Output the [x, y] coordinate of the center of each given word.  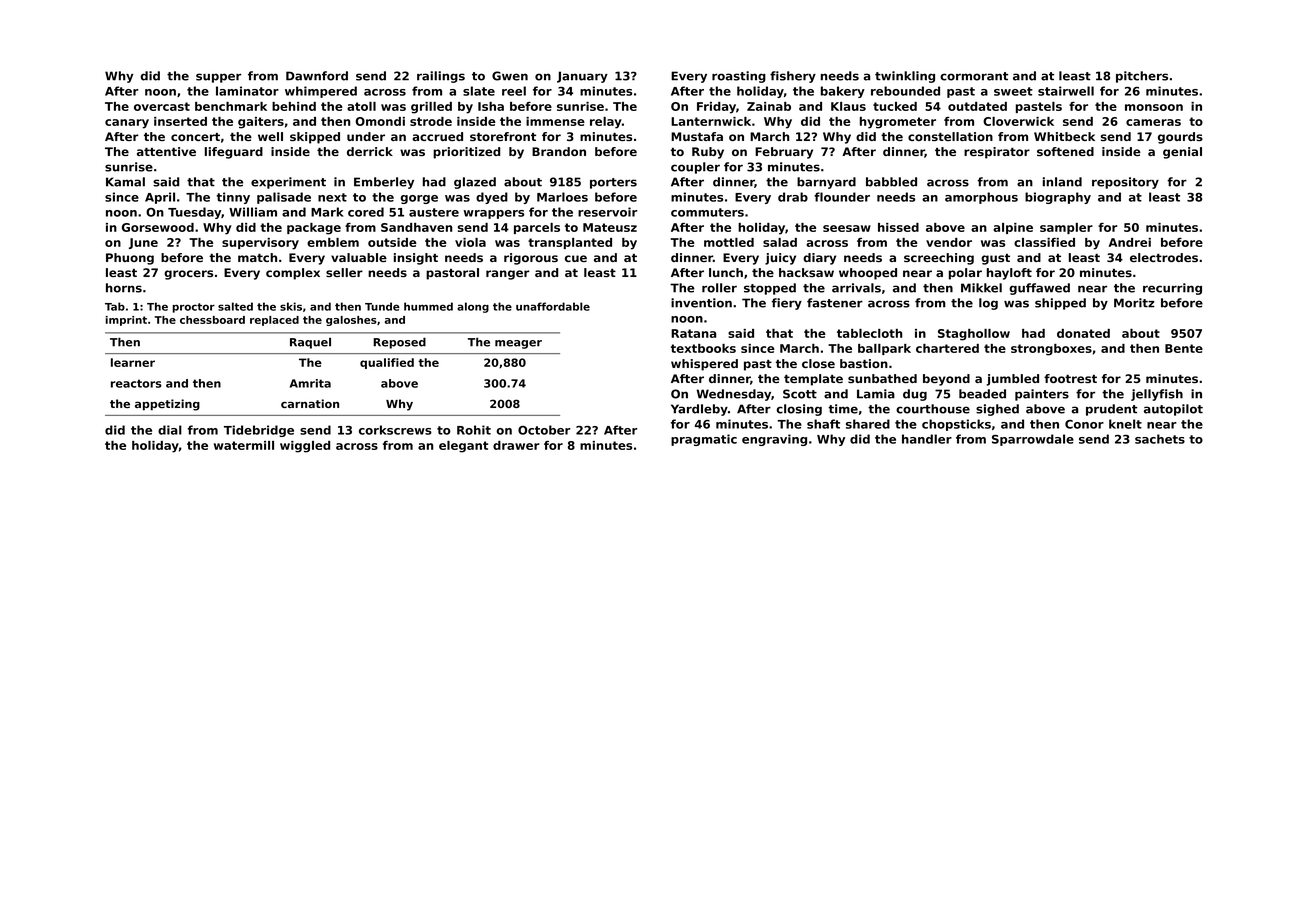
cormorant [974, 76]
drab [793, 197]
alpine [1013, 228]
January [582, 77]
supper [219, 78]
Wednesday [733, 395]
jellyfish [1157, 395]
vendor [949, 242]
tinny [233, 198]
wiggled [305, 447]
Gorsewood [158, 227]
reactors [136, 383]
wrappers [493, 214]
